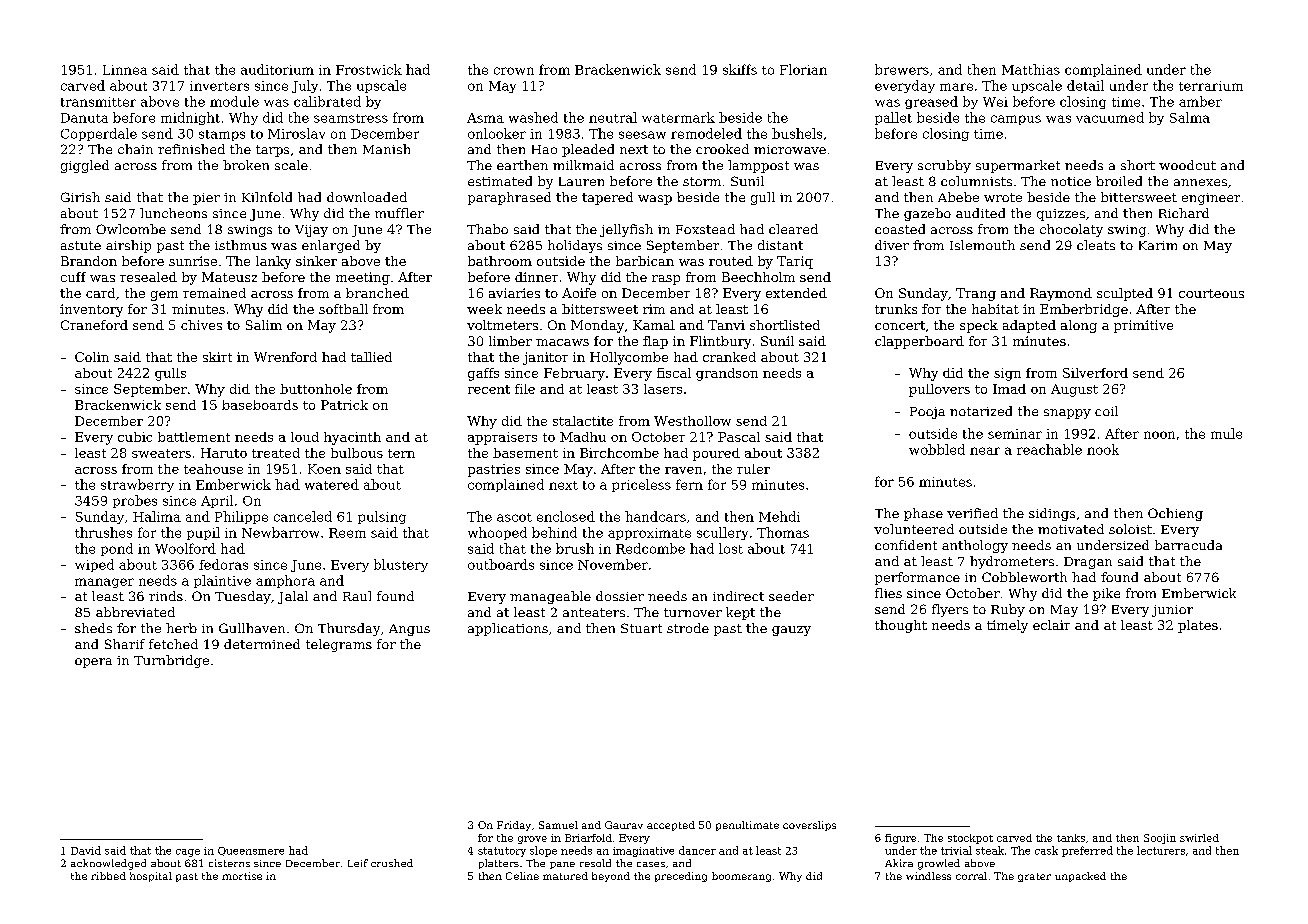  What do you see at coordinates (251, 851) in the screenshot?
I see `Queensmere` at bounding box center [251, 851].
